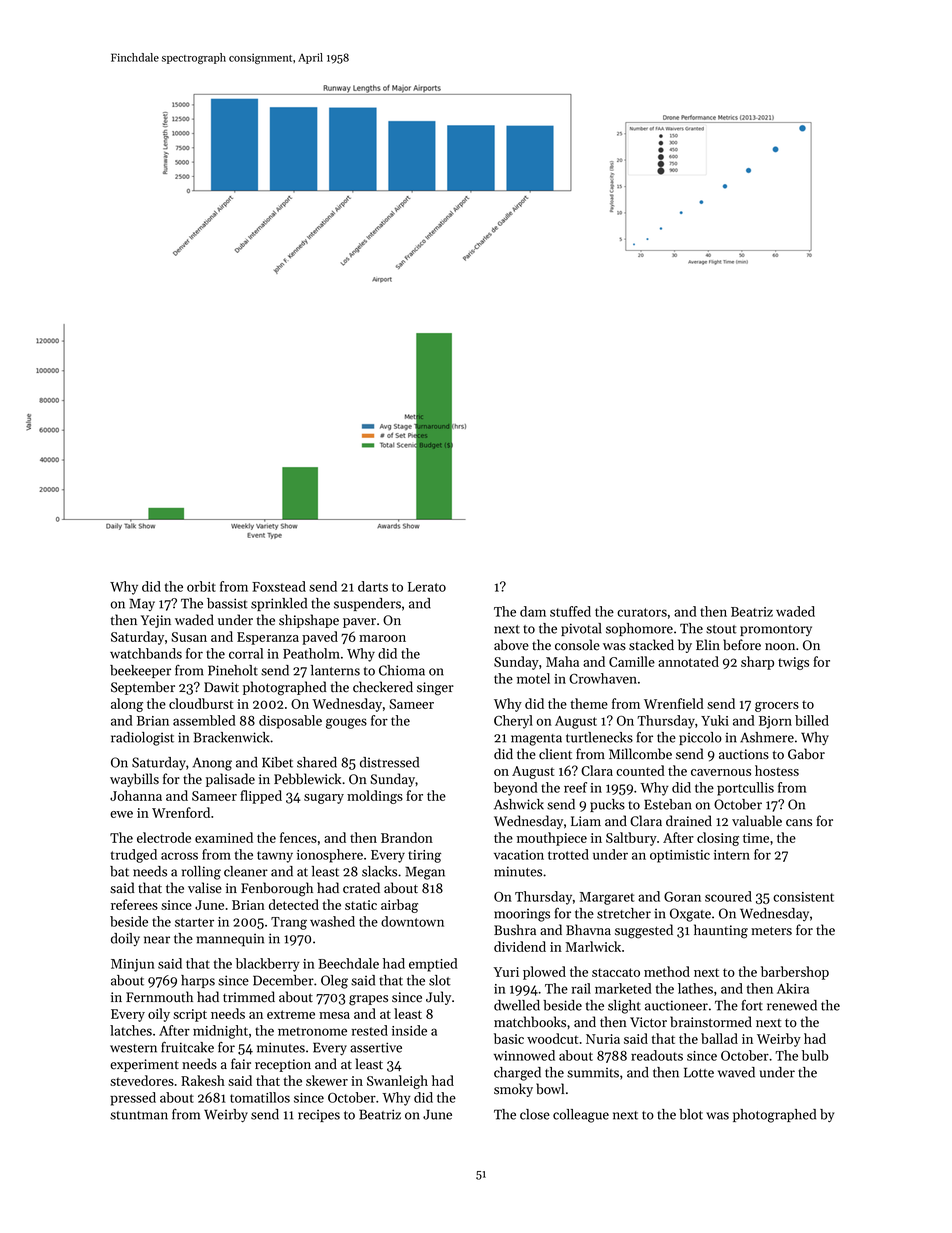 This screenshot has width=952, height=1233. What do you see at coordinates (319, 1116) in the screenshot?
I see `recipes` at bounding box center [319, 1116].
